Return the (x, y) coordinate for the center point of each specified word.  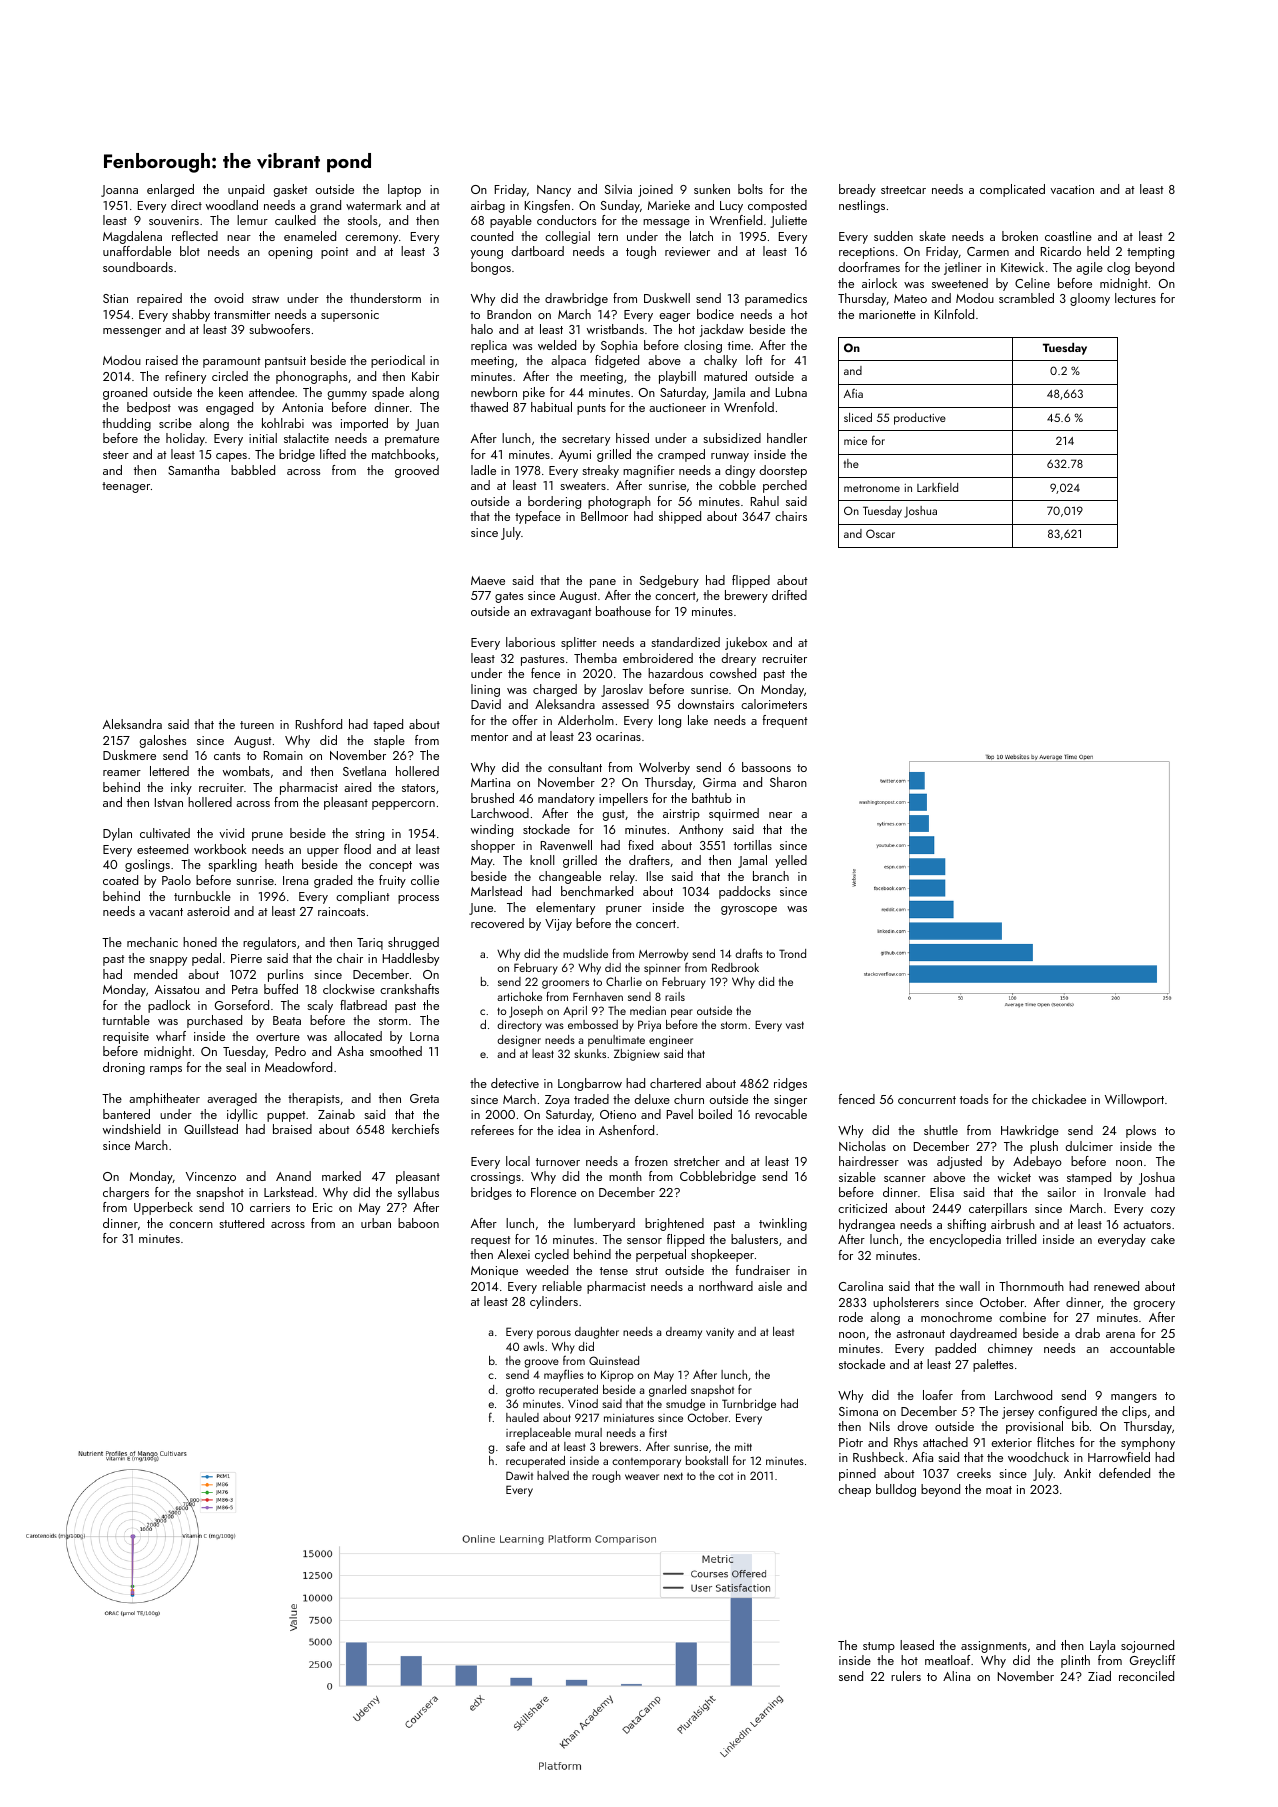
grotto (520, 1392)
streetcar (903, 190)
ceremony (371, 239)
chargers (126, 1193)
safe (515, 1446)
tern (608, 237)
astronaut (920, 1334)
